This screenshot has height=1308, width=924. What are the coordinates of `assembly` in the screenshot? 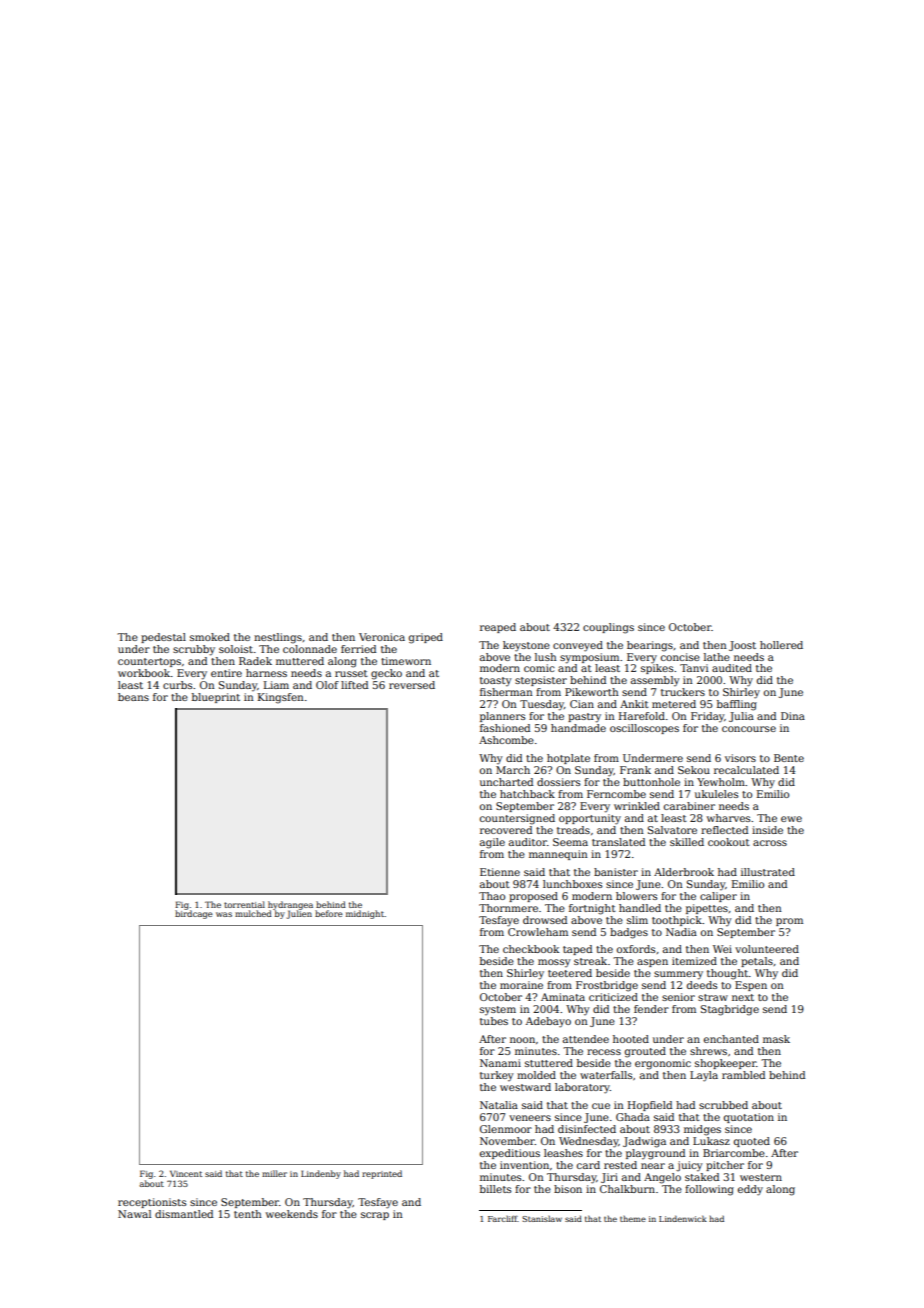 It's located at (655, 681).
